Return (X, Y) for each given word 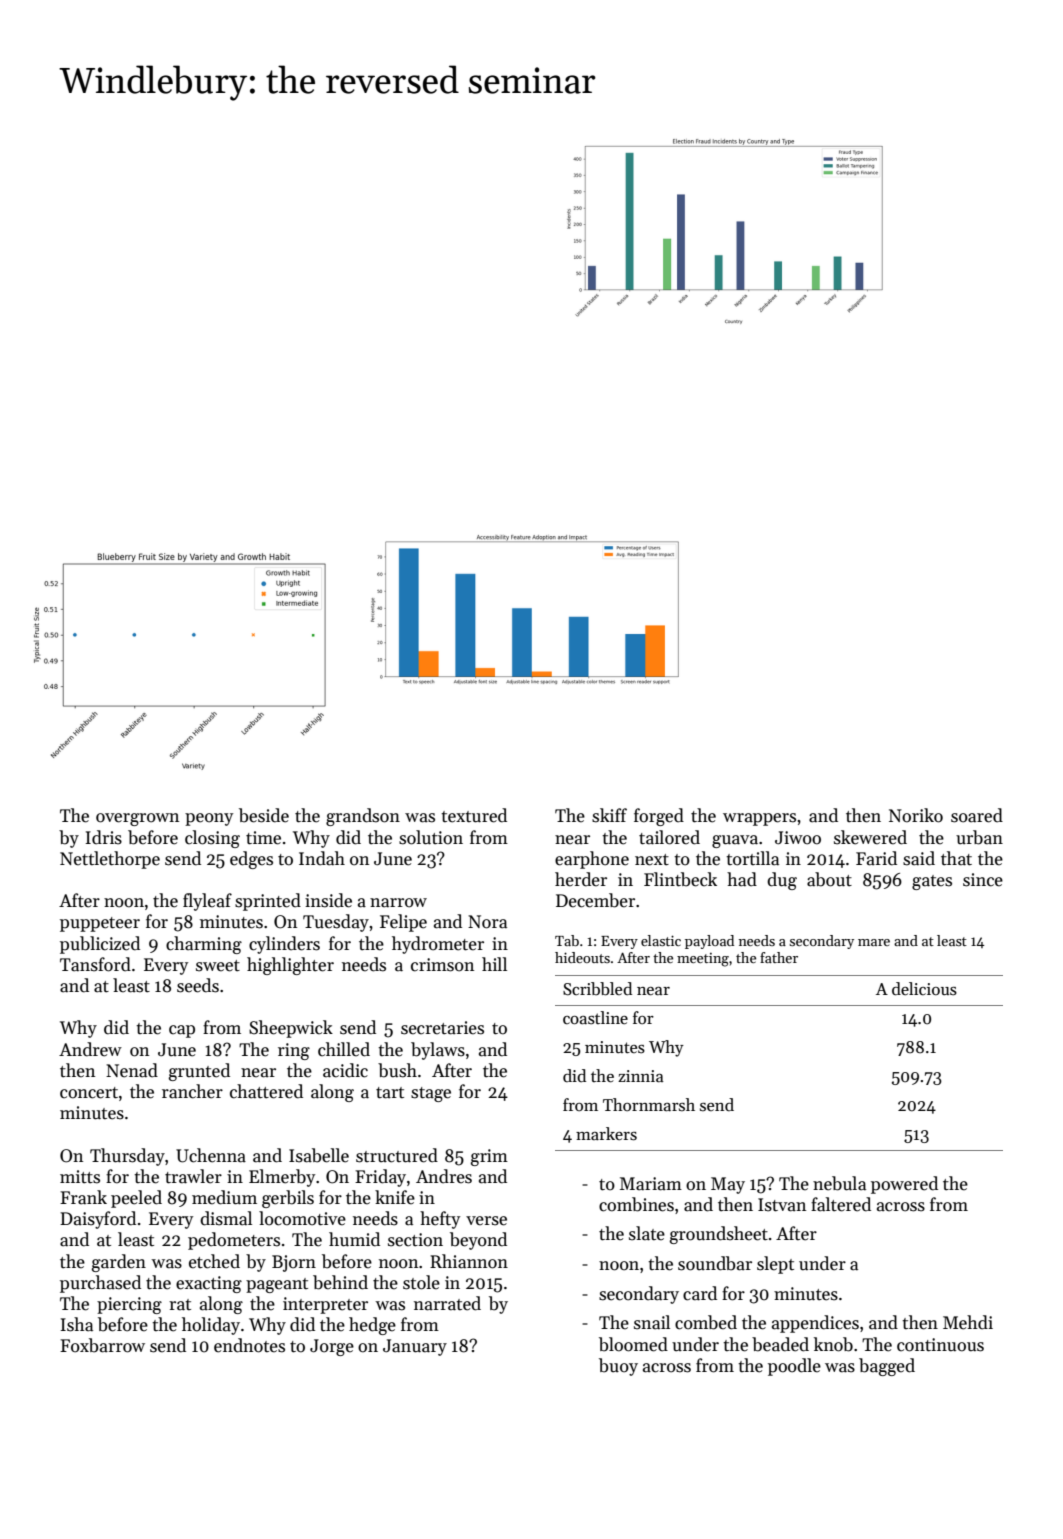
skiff (609, 815)
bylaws (438, 1051)
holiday (211, 1326)
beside (264, 815)
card (700, 1293)
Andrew (90, 1049)
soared (977, 815)
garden (119, 1263)
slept (775, 1265)
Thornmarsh (649, 1105)
